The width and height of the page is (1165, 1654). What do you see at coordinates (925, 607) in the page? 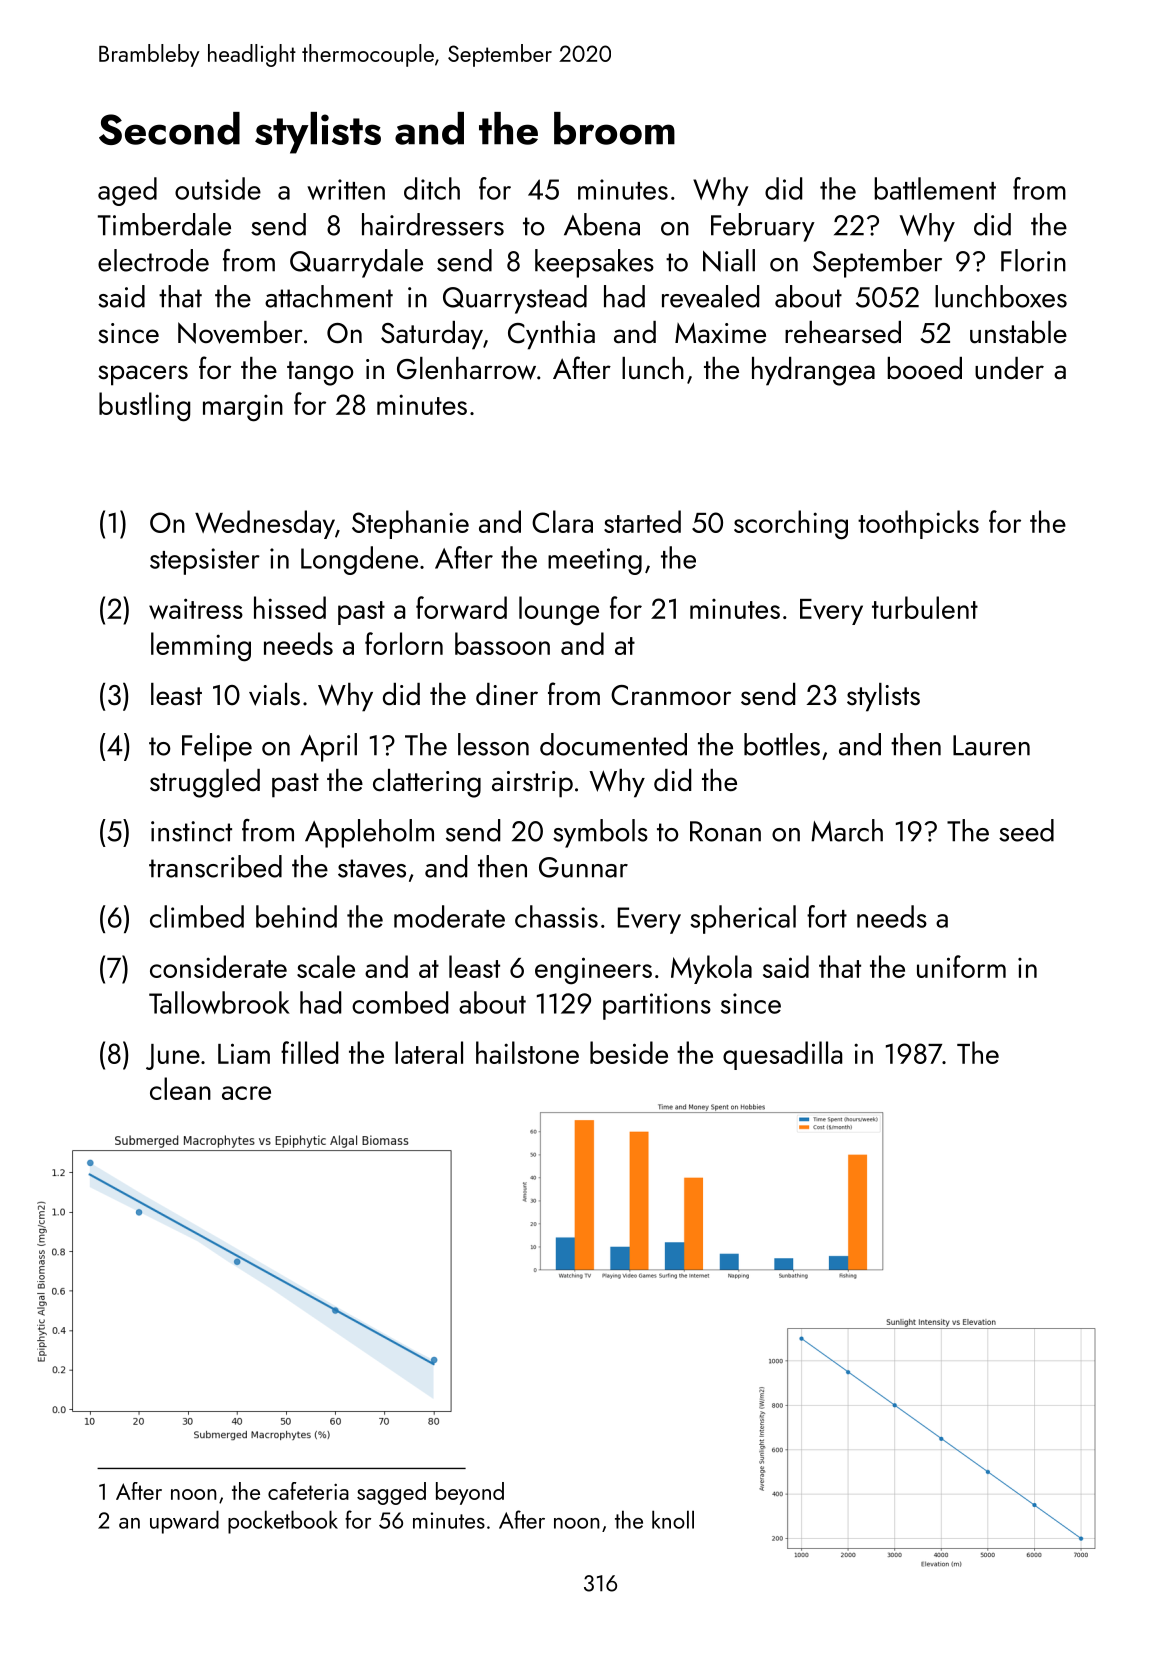
I see `turbulent` at bounding box center [925, 607].
